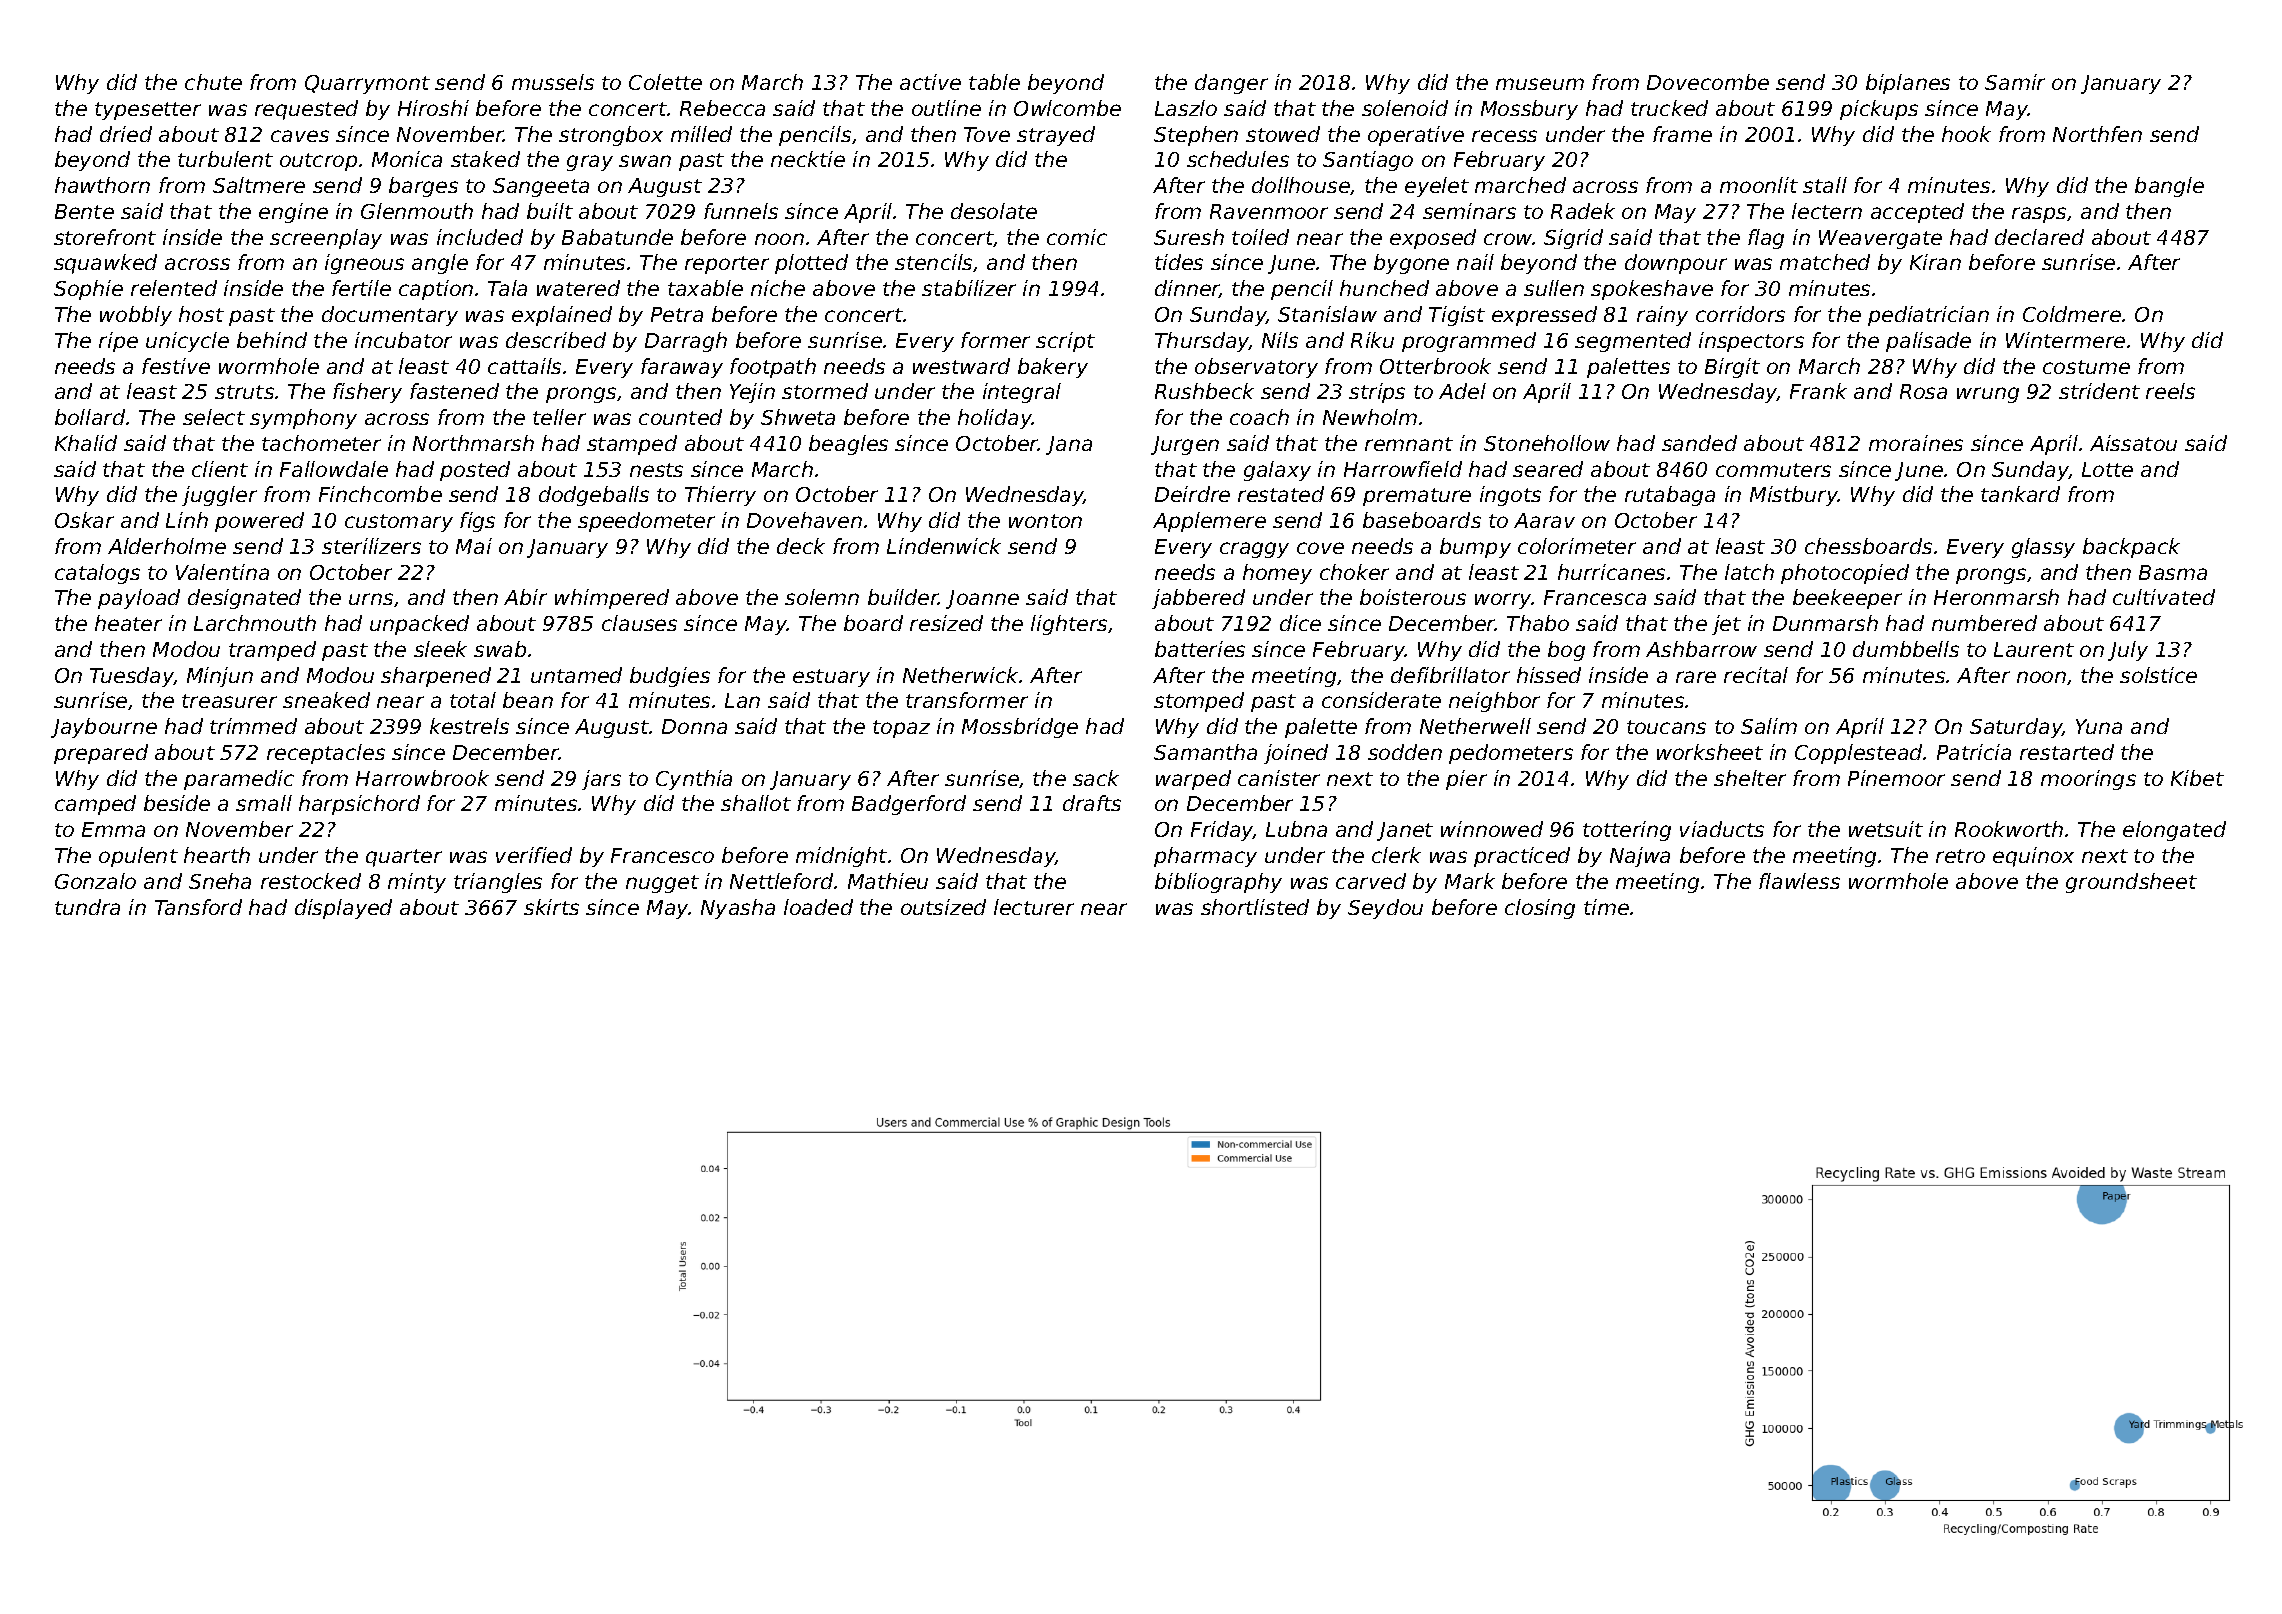 The height and width of the image is (1614, 2282). What do you see at coordinates (576, 675) in the image?
I see `untamed` at bounding box center [576, 675].
